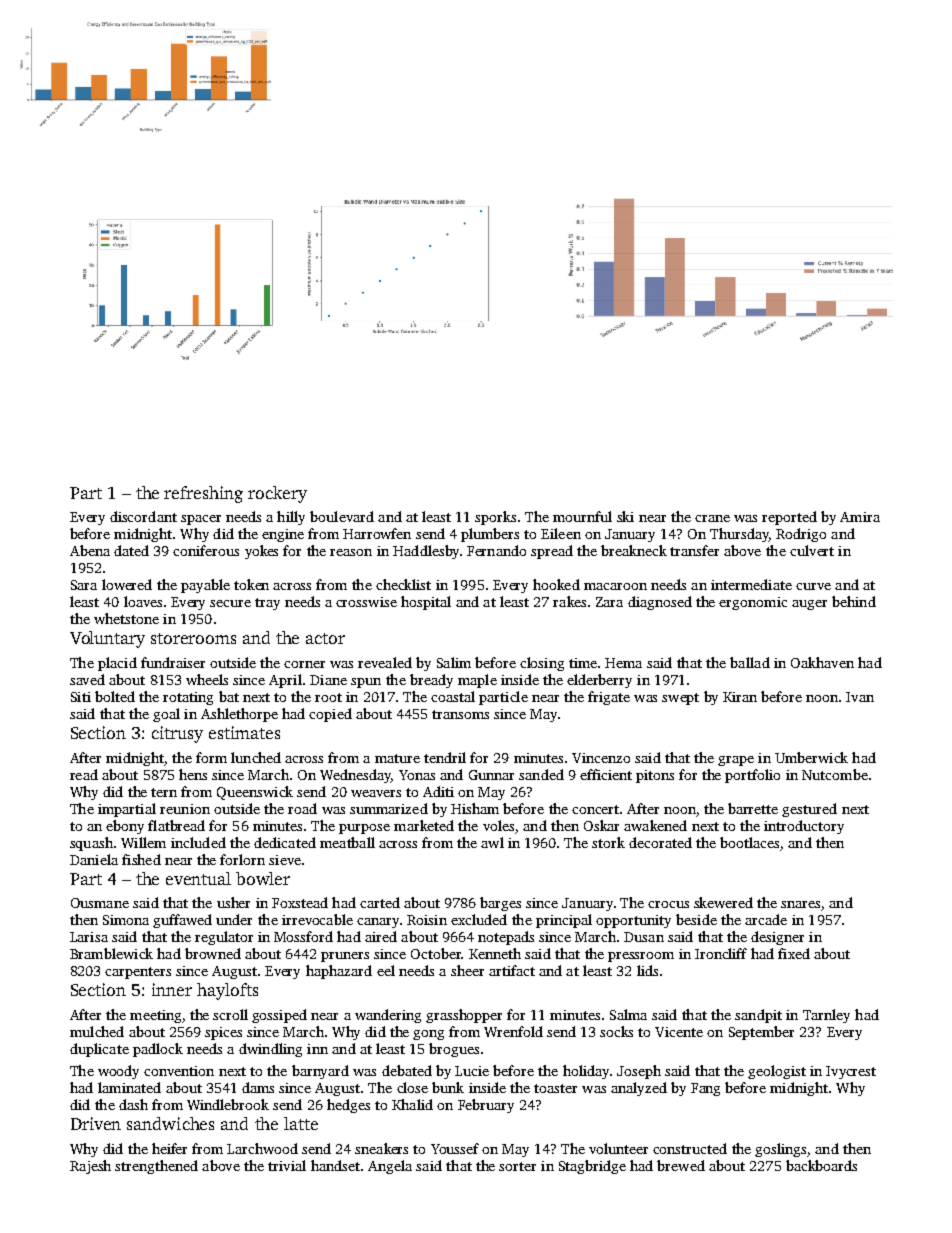 The width and height of the screenshot is (952, 1233). Describe the element at coordinates (750, 662) in the screenshot. I see `ballad` at that location.
